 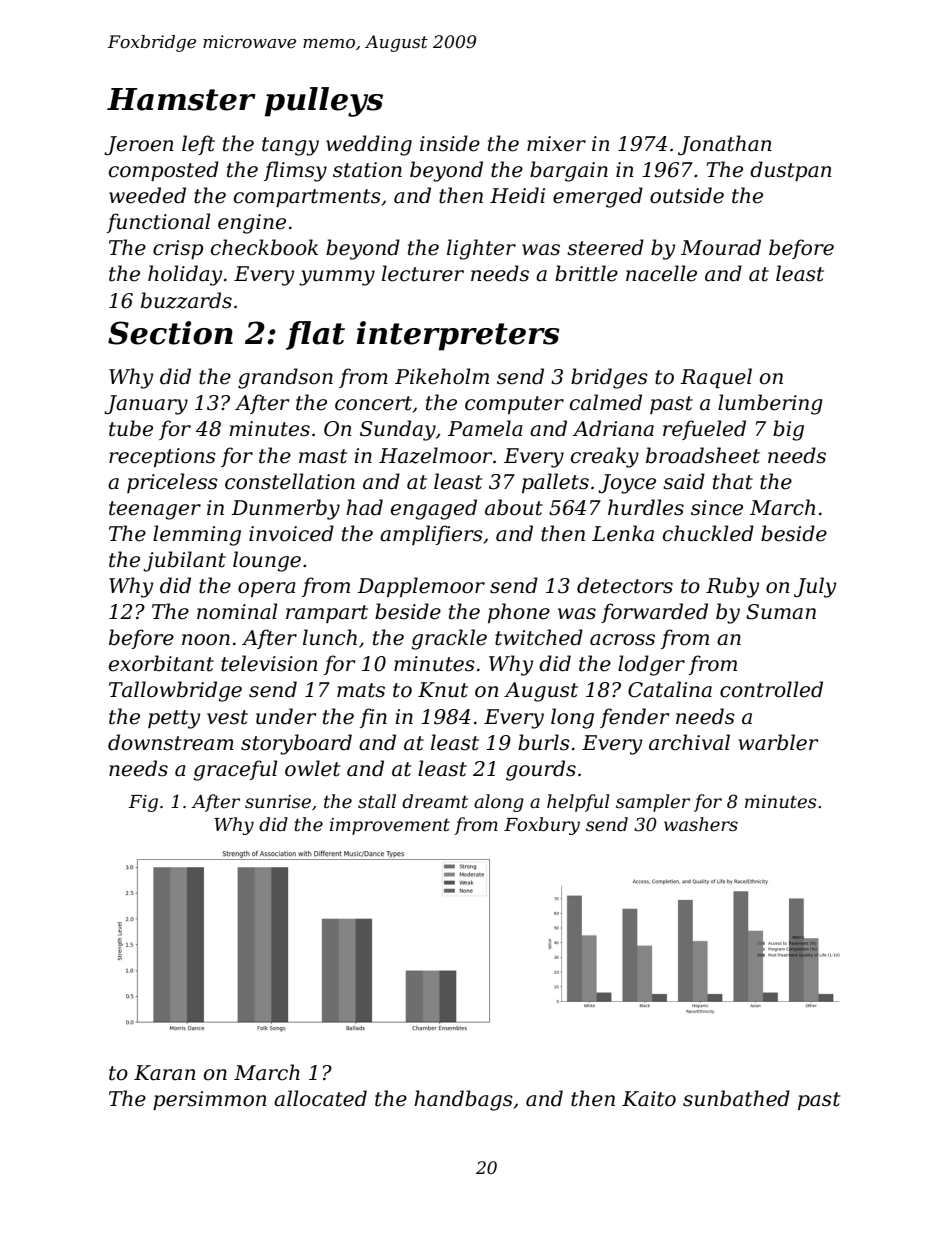 I want to click on dustpan, so click(x=791, y=171).
